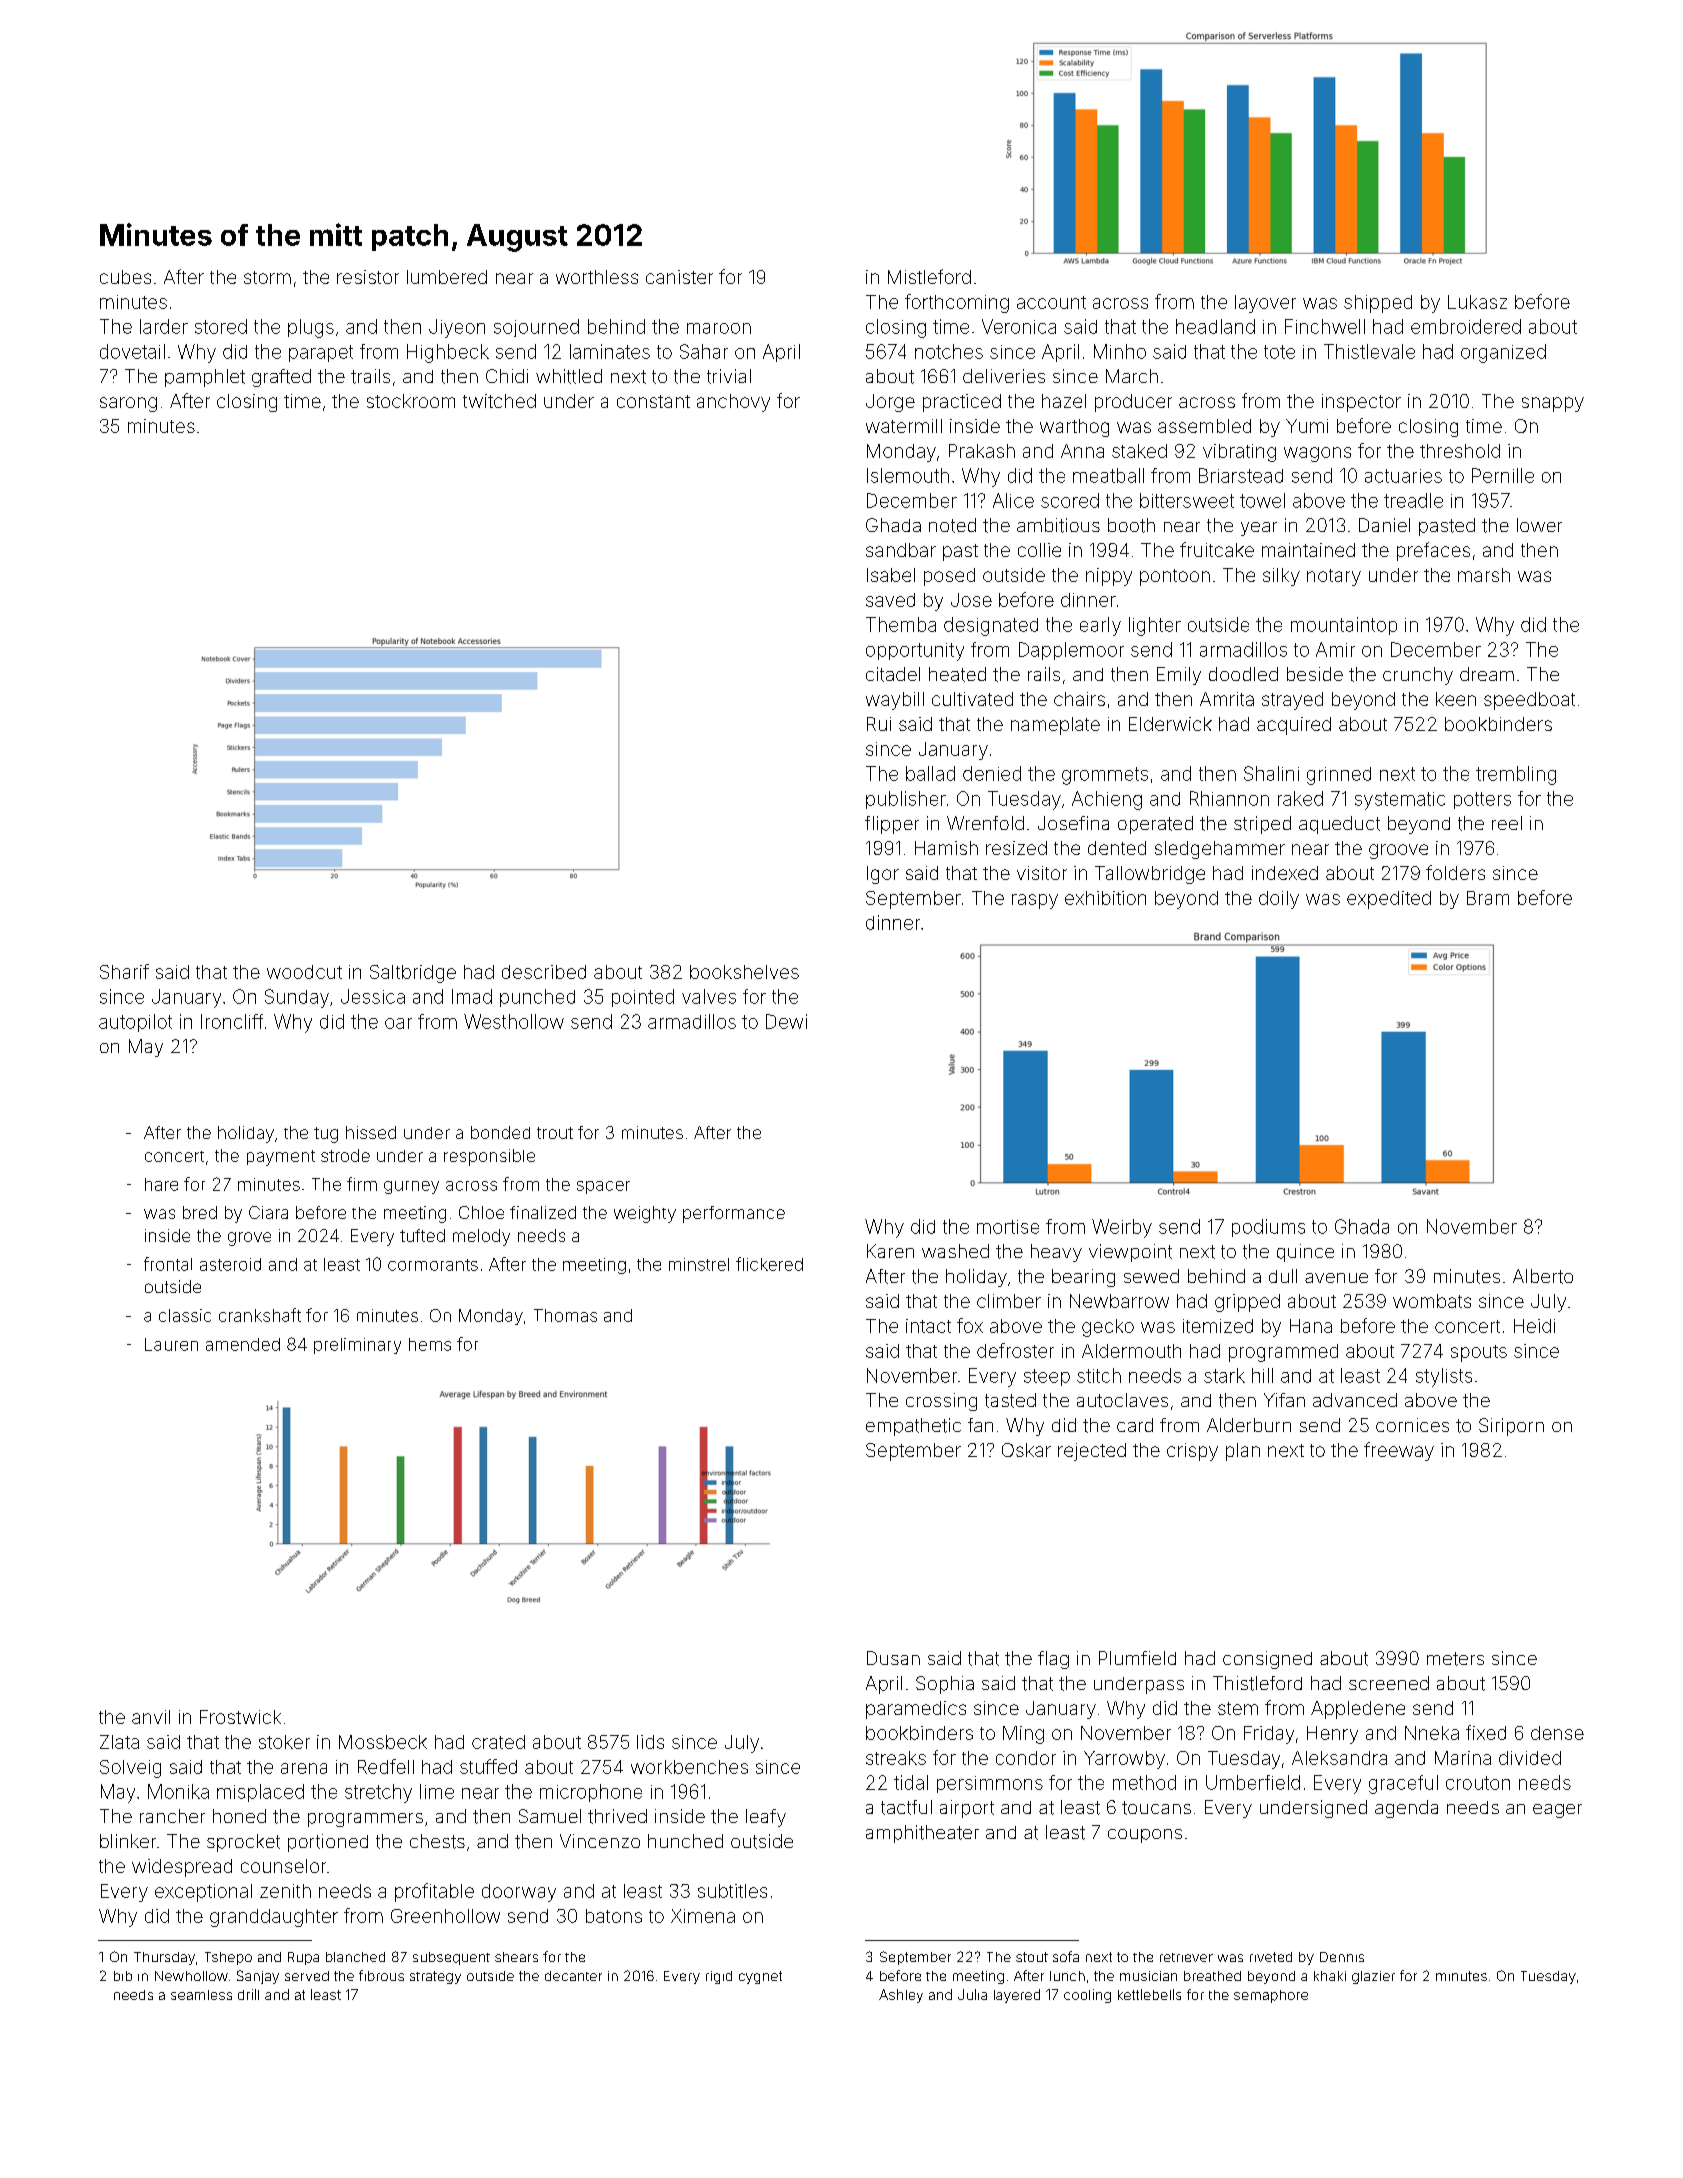 This screenshot has height=2178, width=1683. Describe the element at coordinates (1358, 1710) in the screenshot. I see `Appledene` at that location.
